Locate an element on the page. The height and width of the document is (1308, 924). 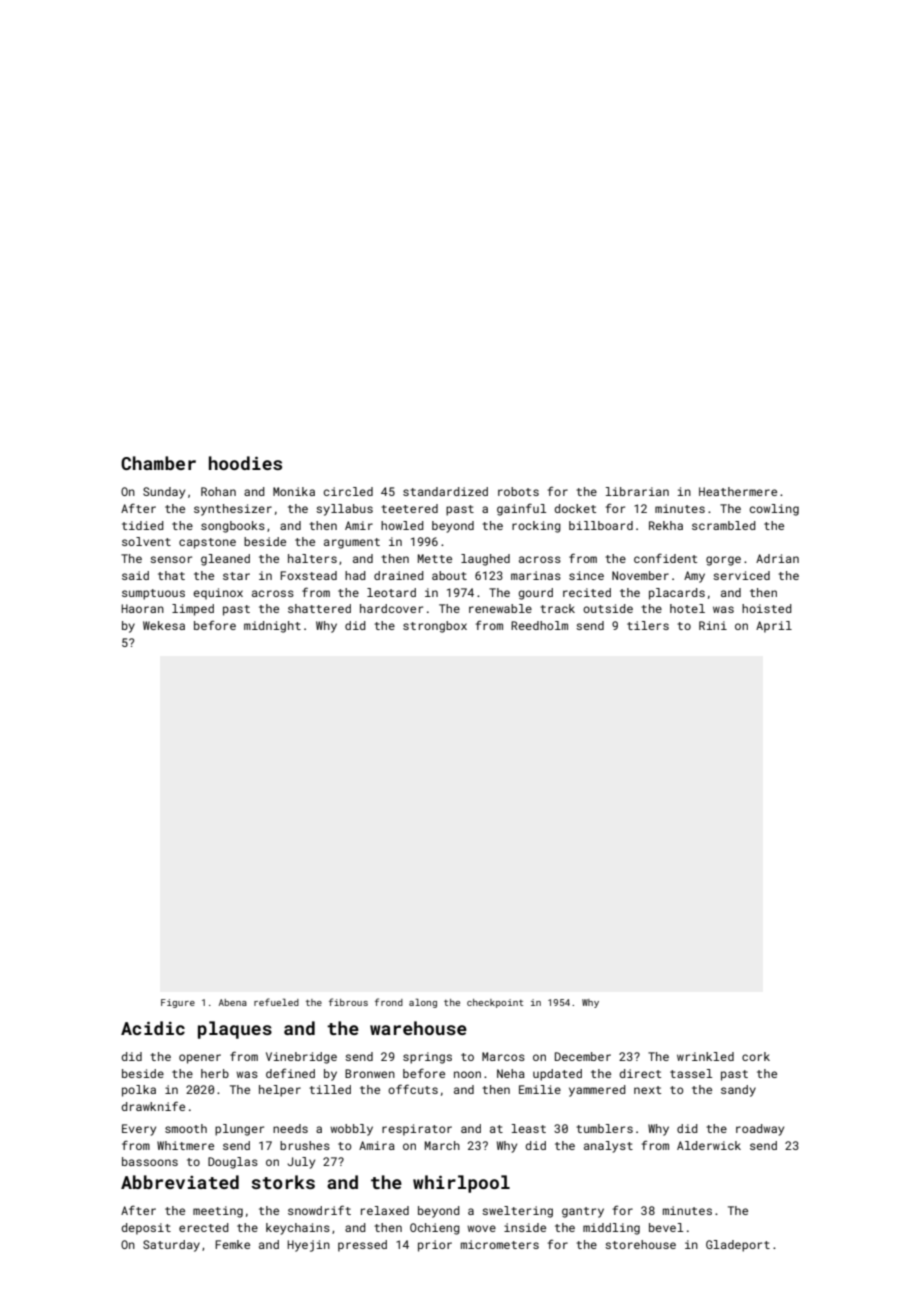
Every is located at coordinates (139, 1130).
